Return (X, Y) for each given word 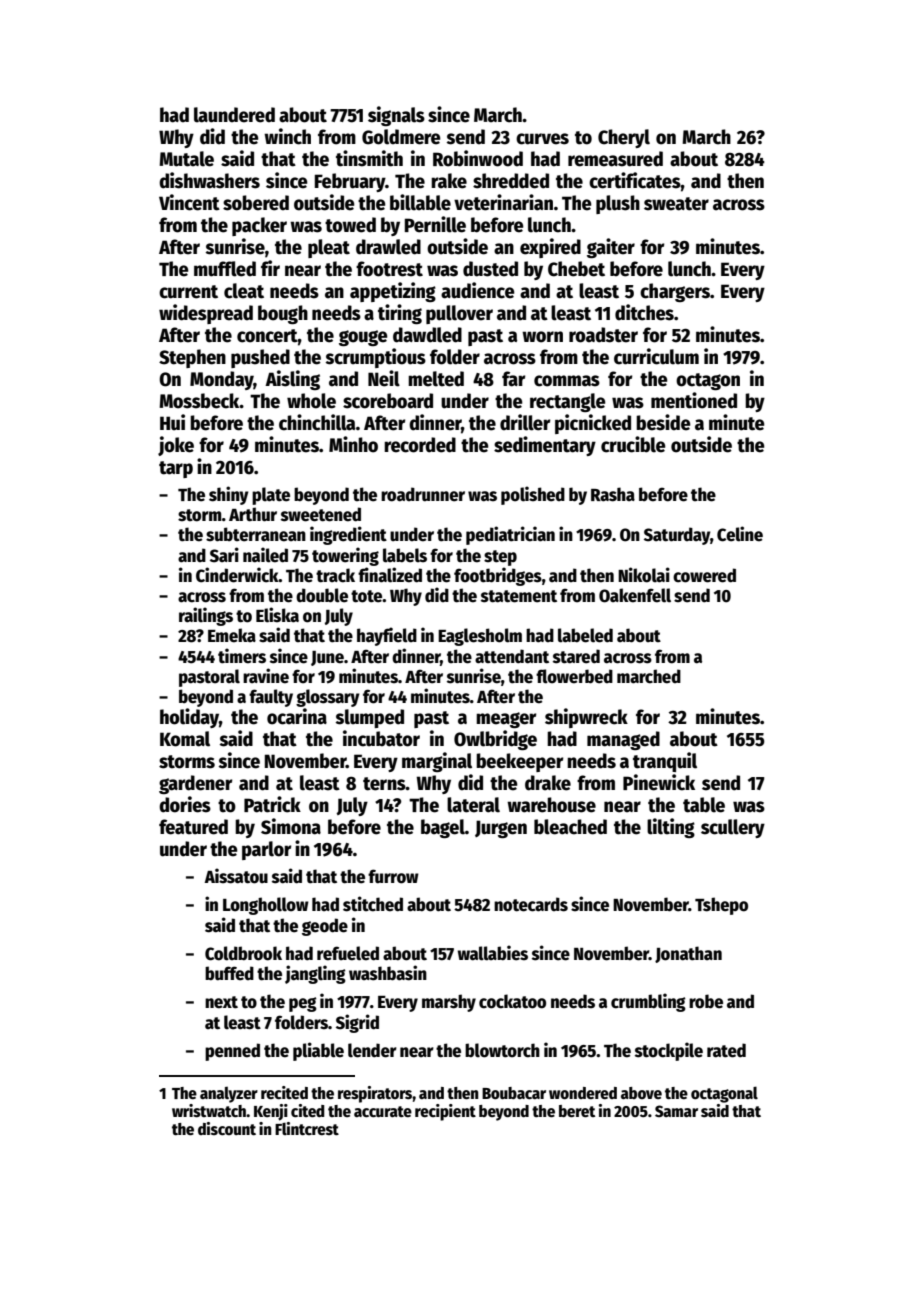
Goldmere (401, 137)
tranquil (665, 762)
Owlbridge (495, 740)
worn (542, 337)
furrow (393, 876)
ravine (266, 676)
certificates (635, 180)
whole (311, 401)
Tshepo (721, 906)
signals (396, 116)
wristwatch (209, 1111)
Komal (185, 739)
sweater (676, 204)
